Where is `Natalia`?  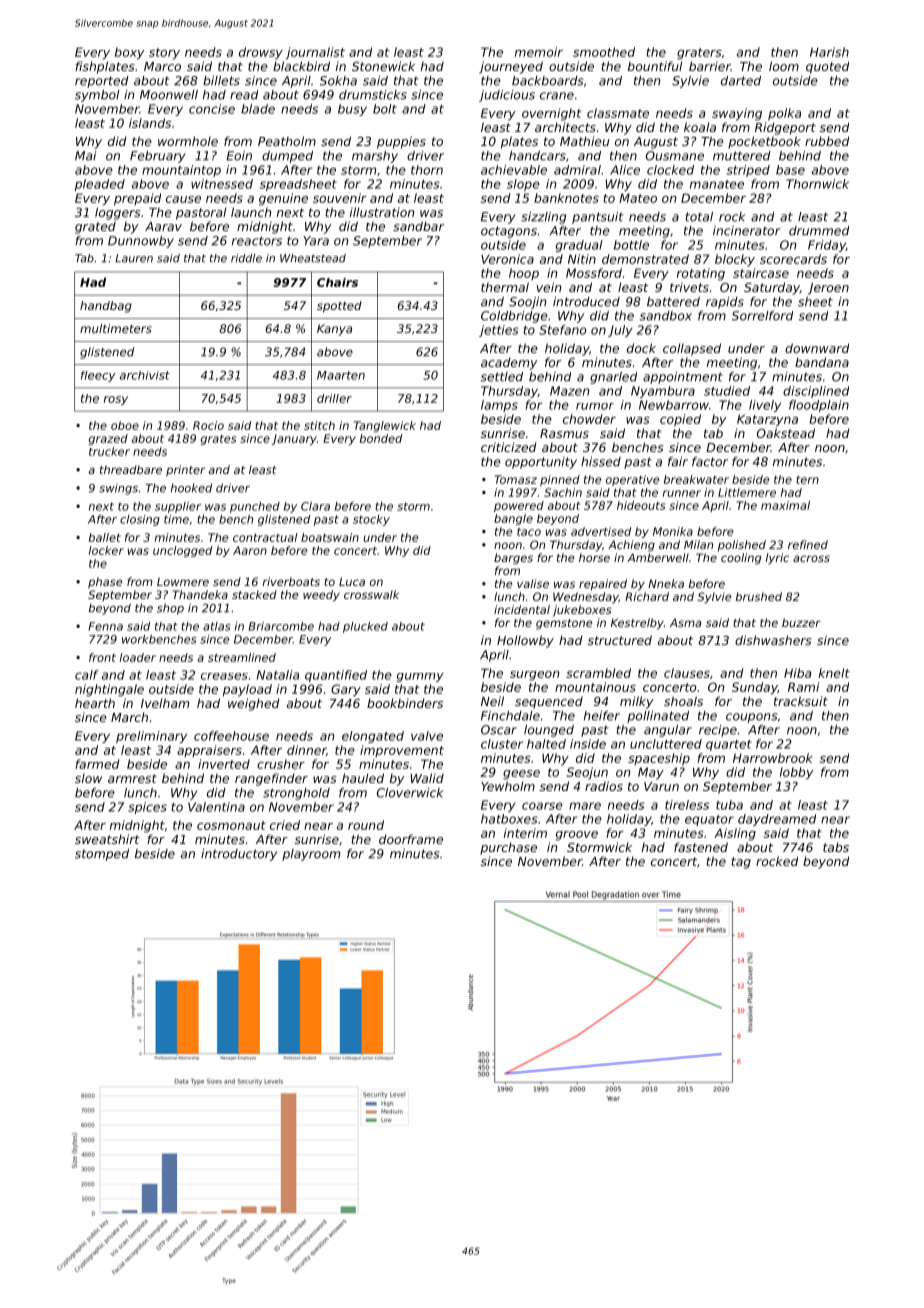
Natalia is located at coordinates (278, 675).
